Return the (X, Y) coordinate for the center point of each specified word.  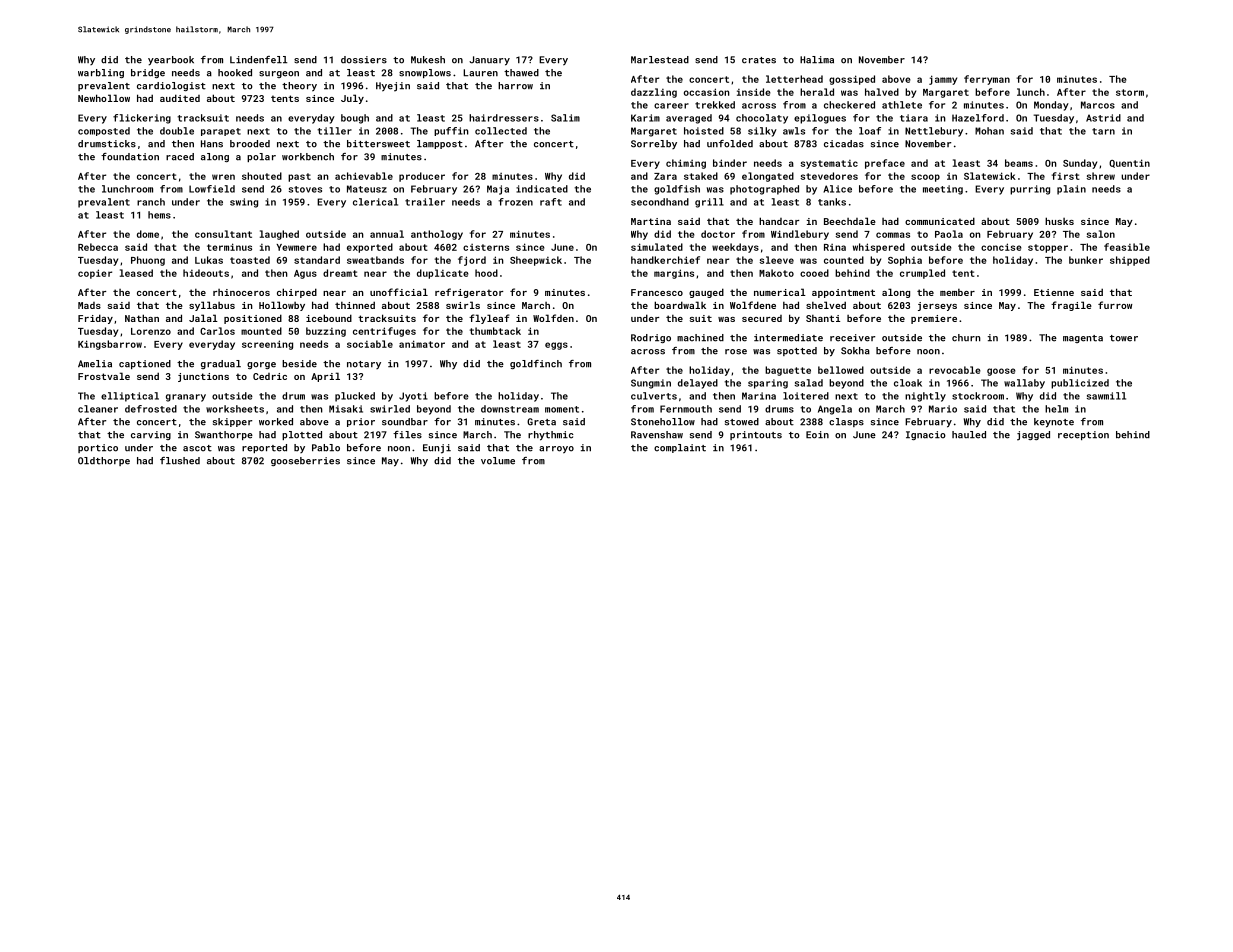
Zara (665, 176)
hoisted (704, 131)
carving (151, 435)
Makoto (776, 273)
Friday (95, 319)
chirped (297, 293)
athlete (902, 105)
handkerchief (665, 260)
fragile (1071, 306)
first (1066, 176)
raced (180, 157)
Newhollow (104, 98)
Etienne (1054, 292)
